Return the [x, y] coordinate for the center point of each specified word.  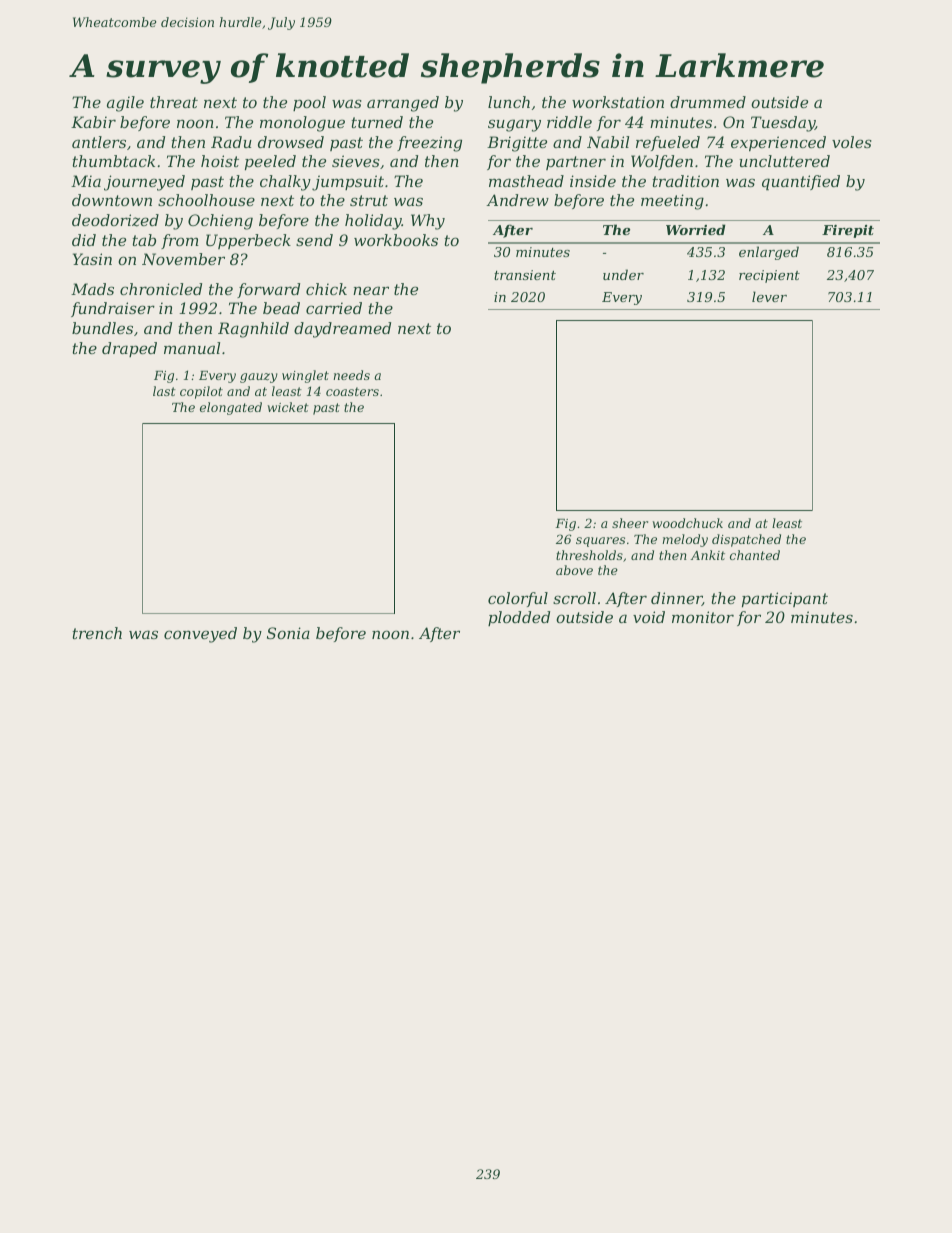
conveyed [200, 635]
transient [525, 275]
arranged [403, 104]
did [84, 240]
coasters [352, 391]
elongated [231, 408]
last [164, 391]
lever [769, 296]
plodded [519, 618]
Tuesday [783, 124]
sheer [630, 523]
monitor [703, 617]
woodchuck [687, 523]
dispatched [746, 540]
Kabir [93, 122]
